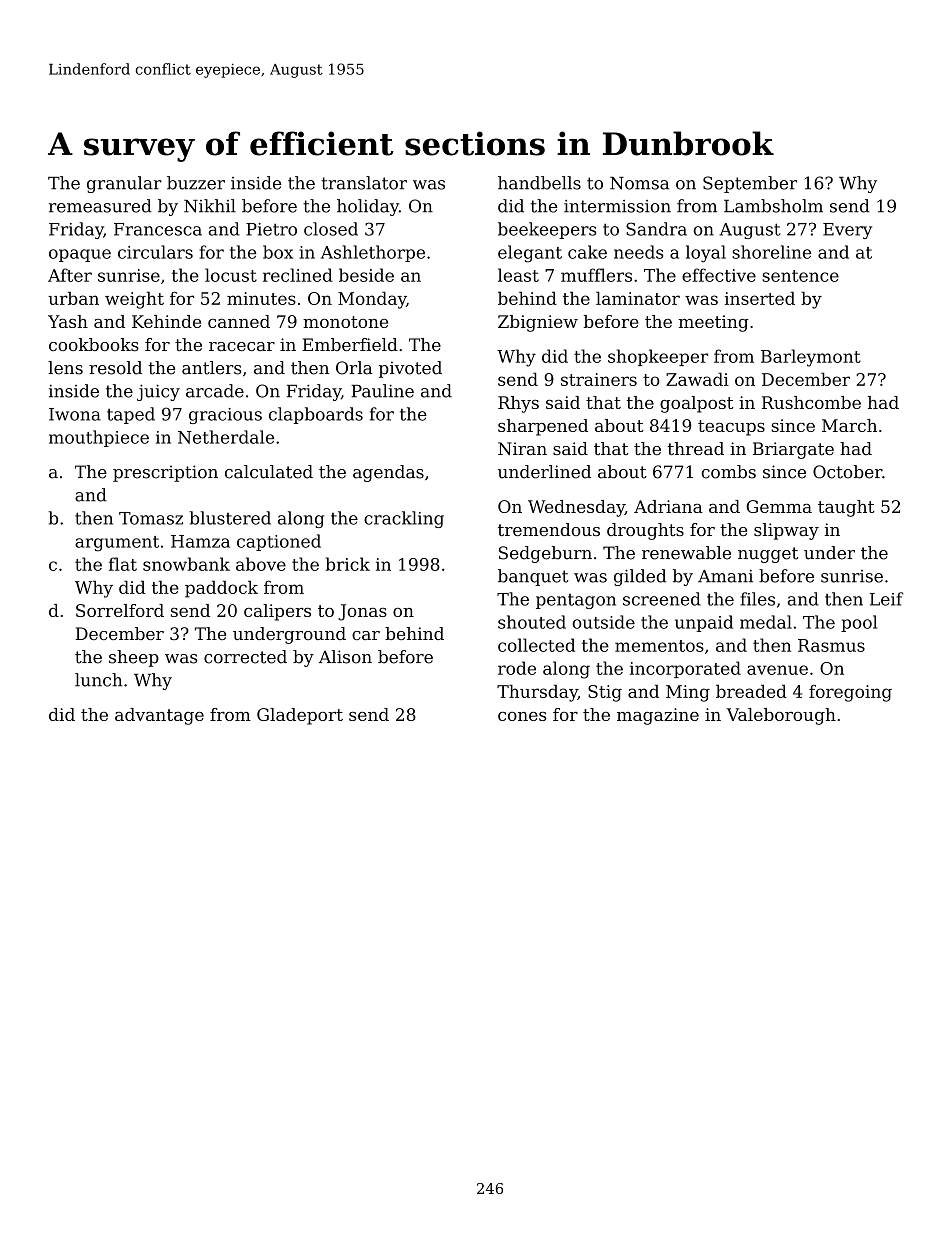  What do you see at coordinates (115, 368) in the screenshot?
I see `resold` at bounding box center [115, 368].
